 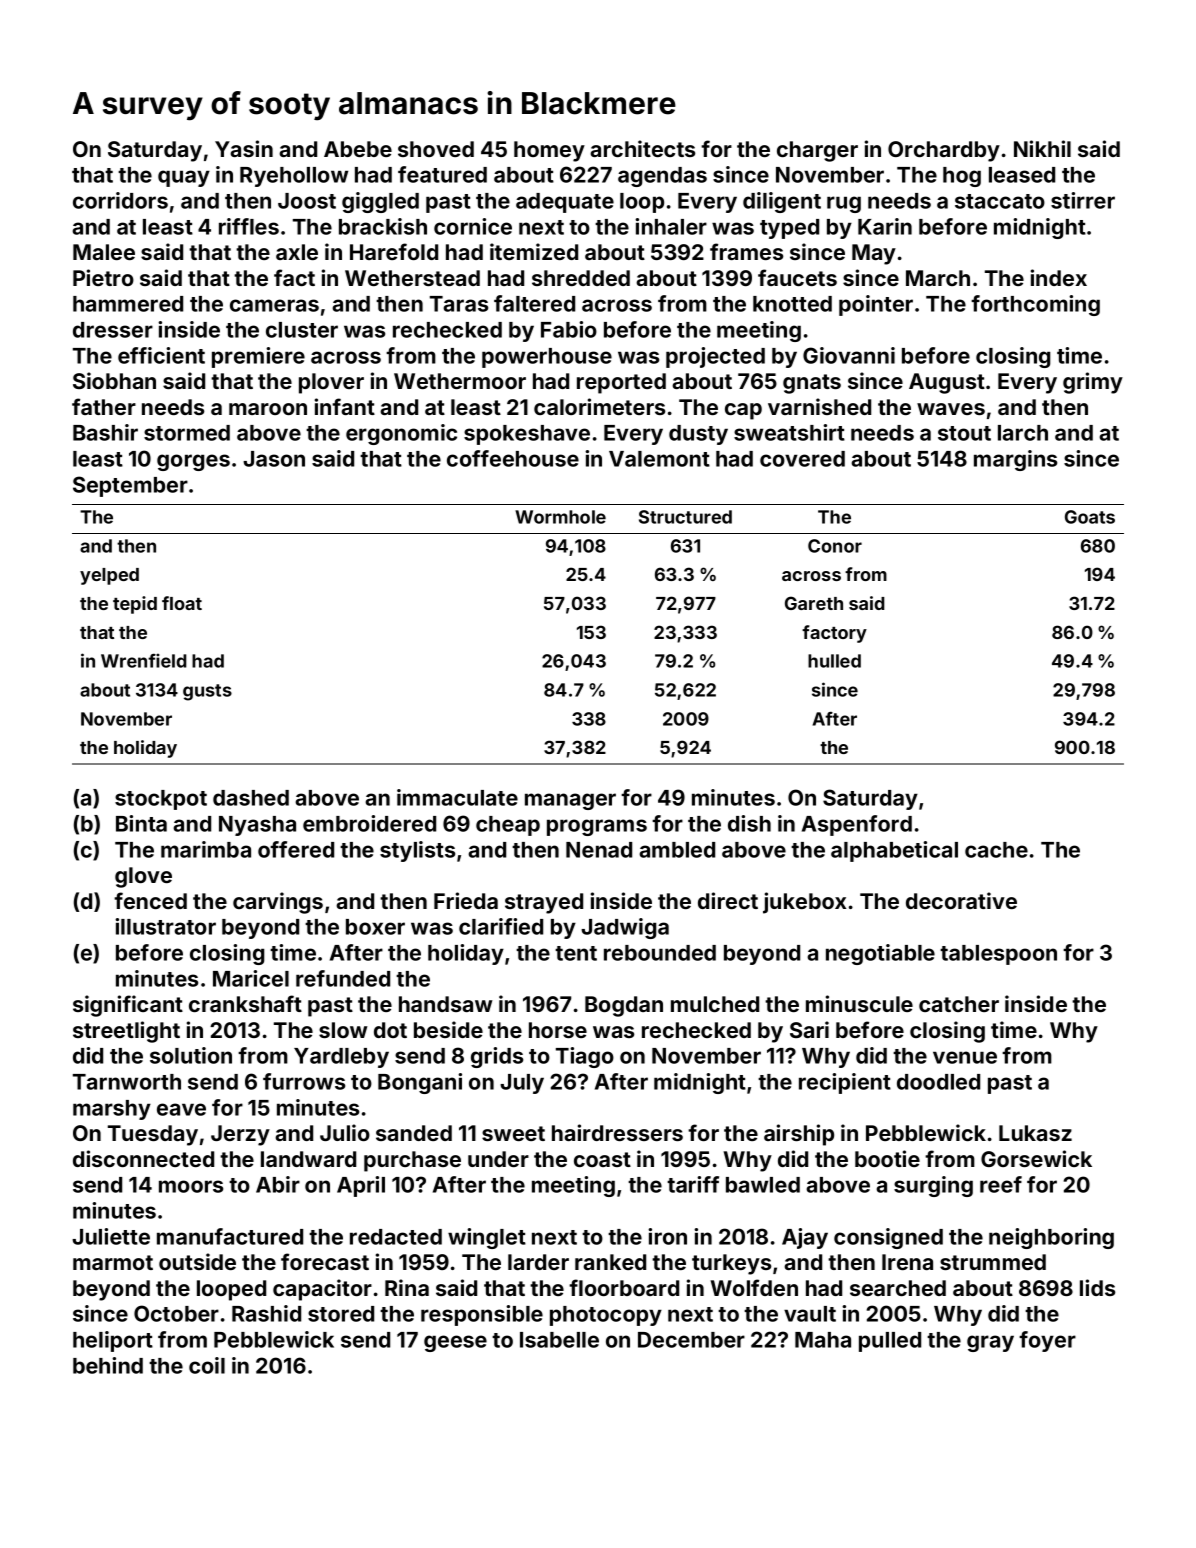 I want to click on Jerzy, so click(x=240, y=1135).
